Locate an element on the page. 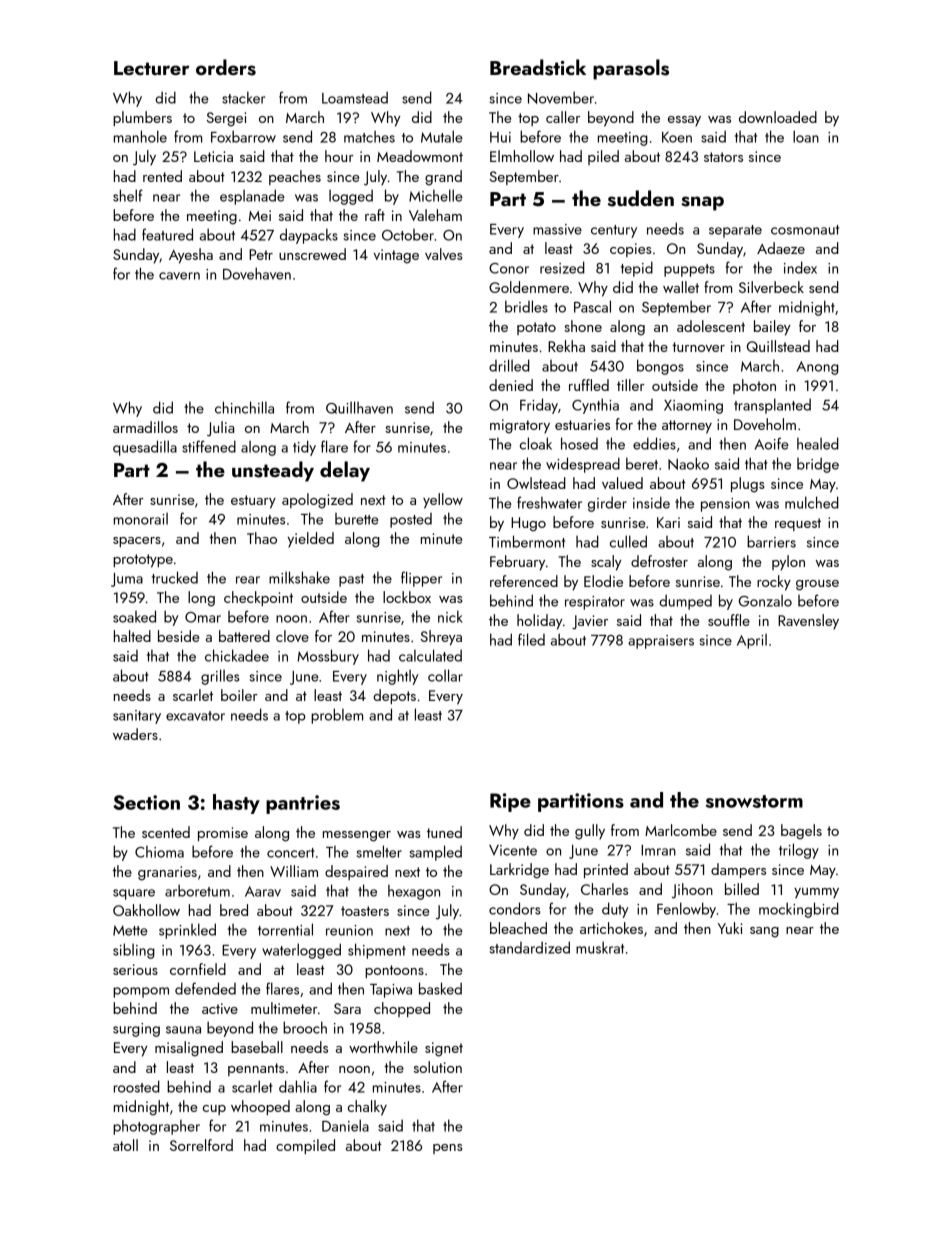 Image resolution: width=952 pixels, height=1233 pixels. signet is located at coordinates (444, 1049).
